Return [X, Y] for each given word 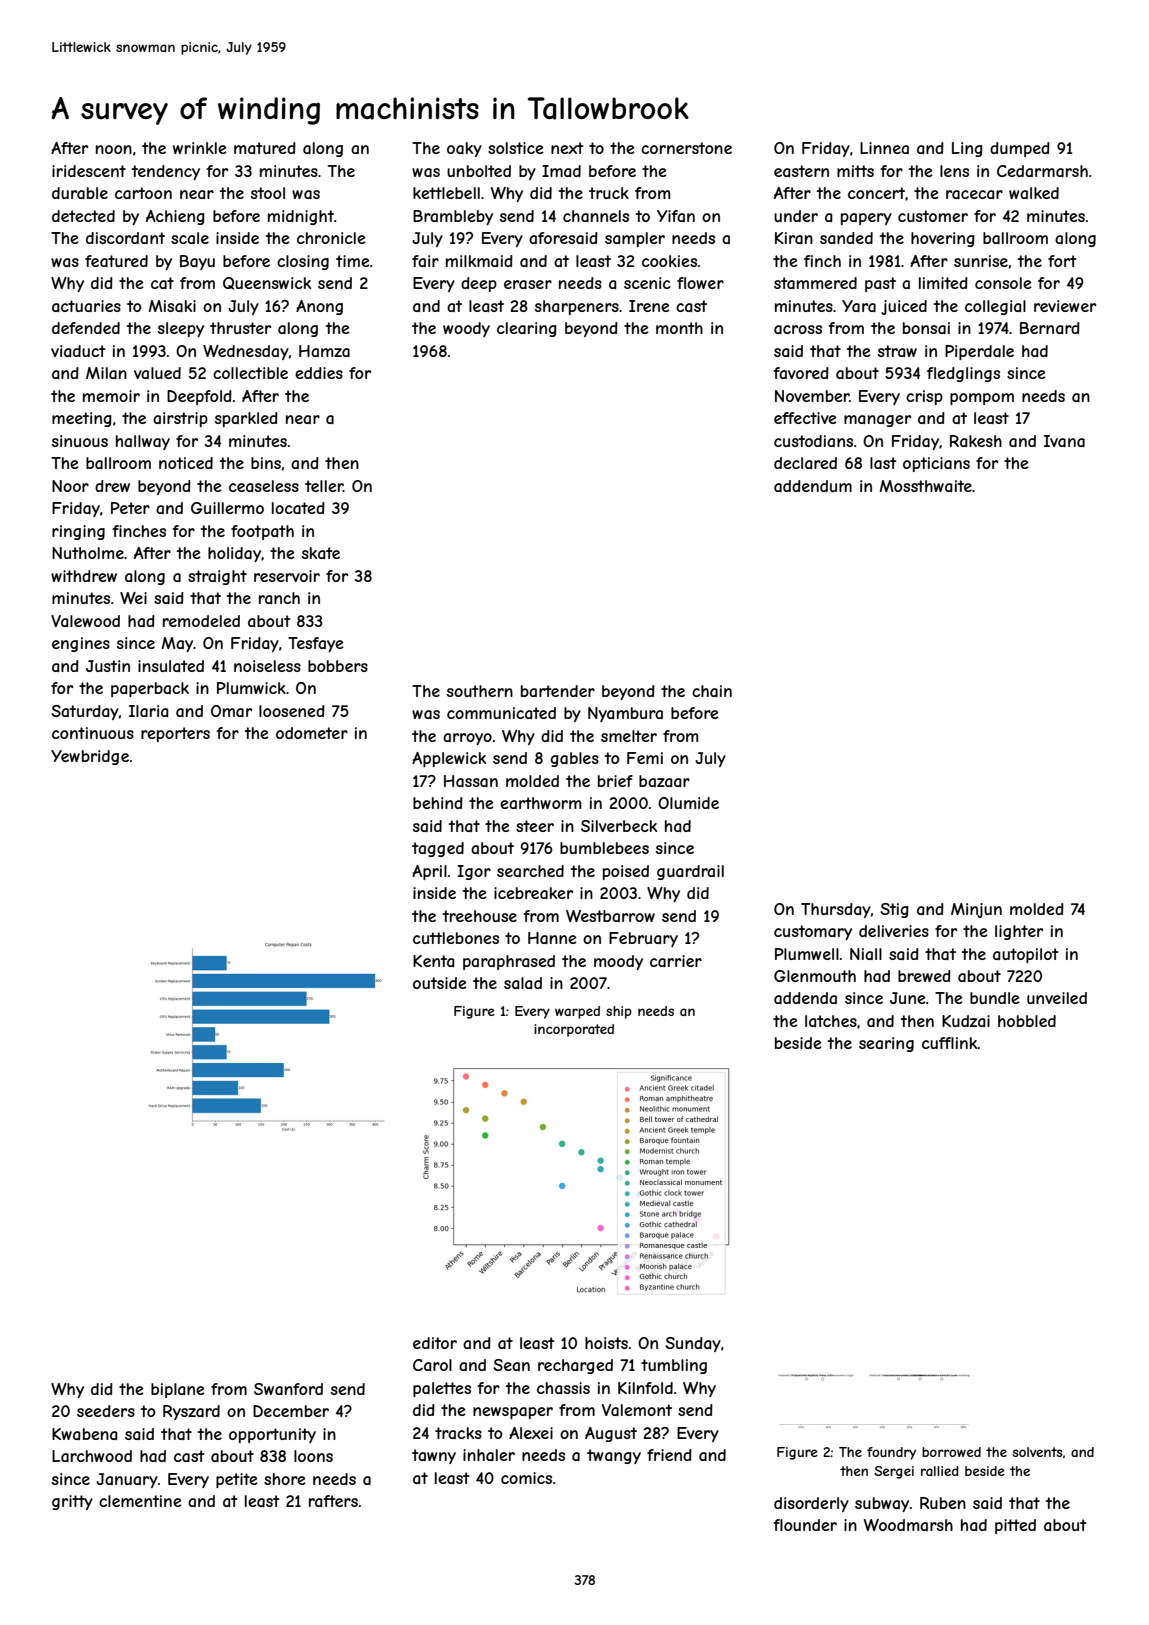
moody [618, 962]
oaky [464, 149]
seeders [106, 1411]
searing [886, 1044]
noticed [186, 463]
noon [114, 149]
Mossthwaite [926, 486]
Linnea [884, 148]
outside [440, 983]
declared [805, 463]
